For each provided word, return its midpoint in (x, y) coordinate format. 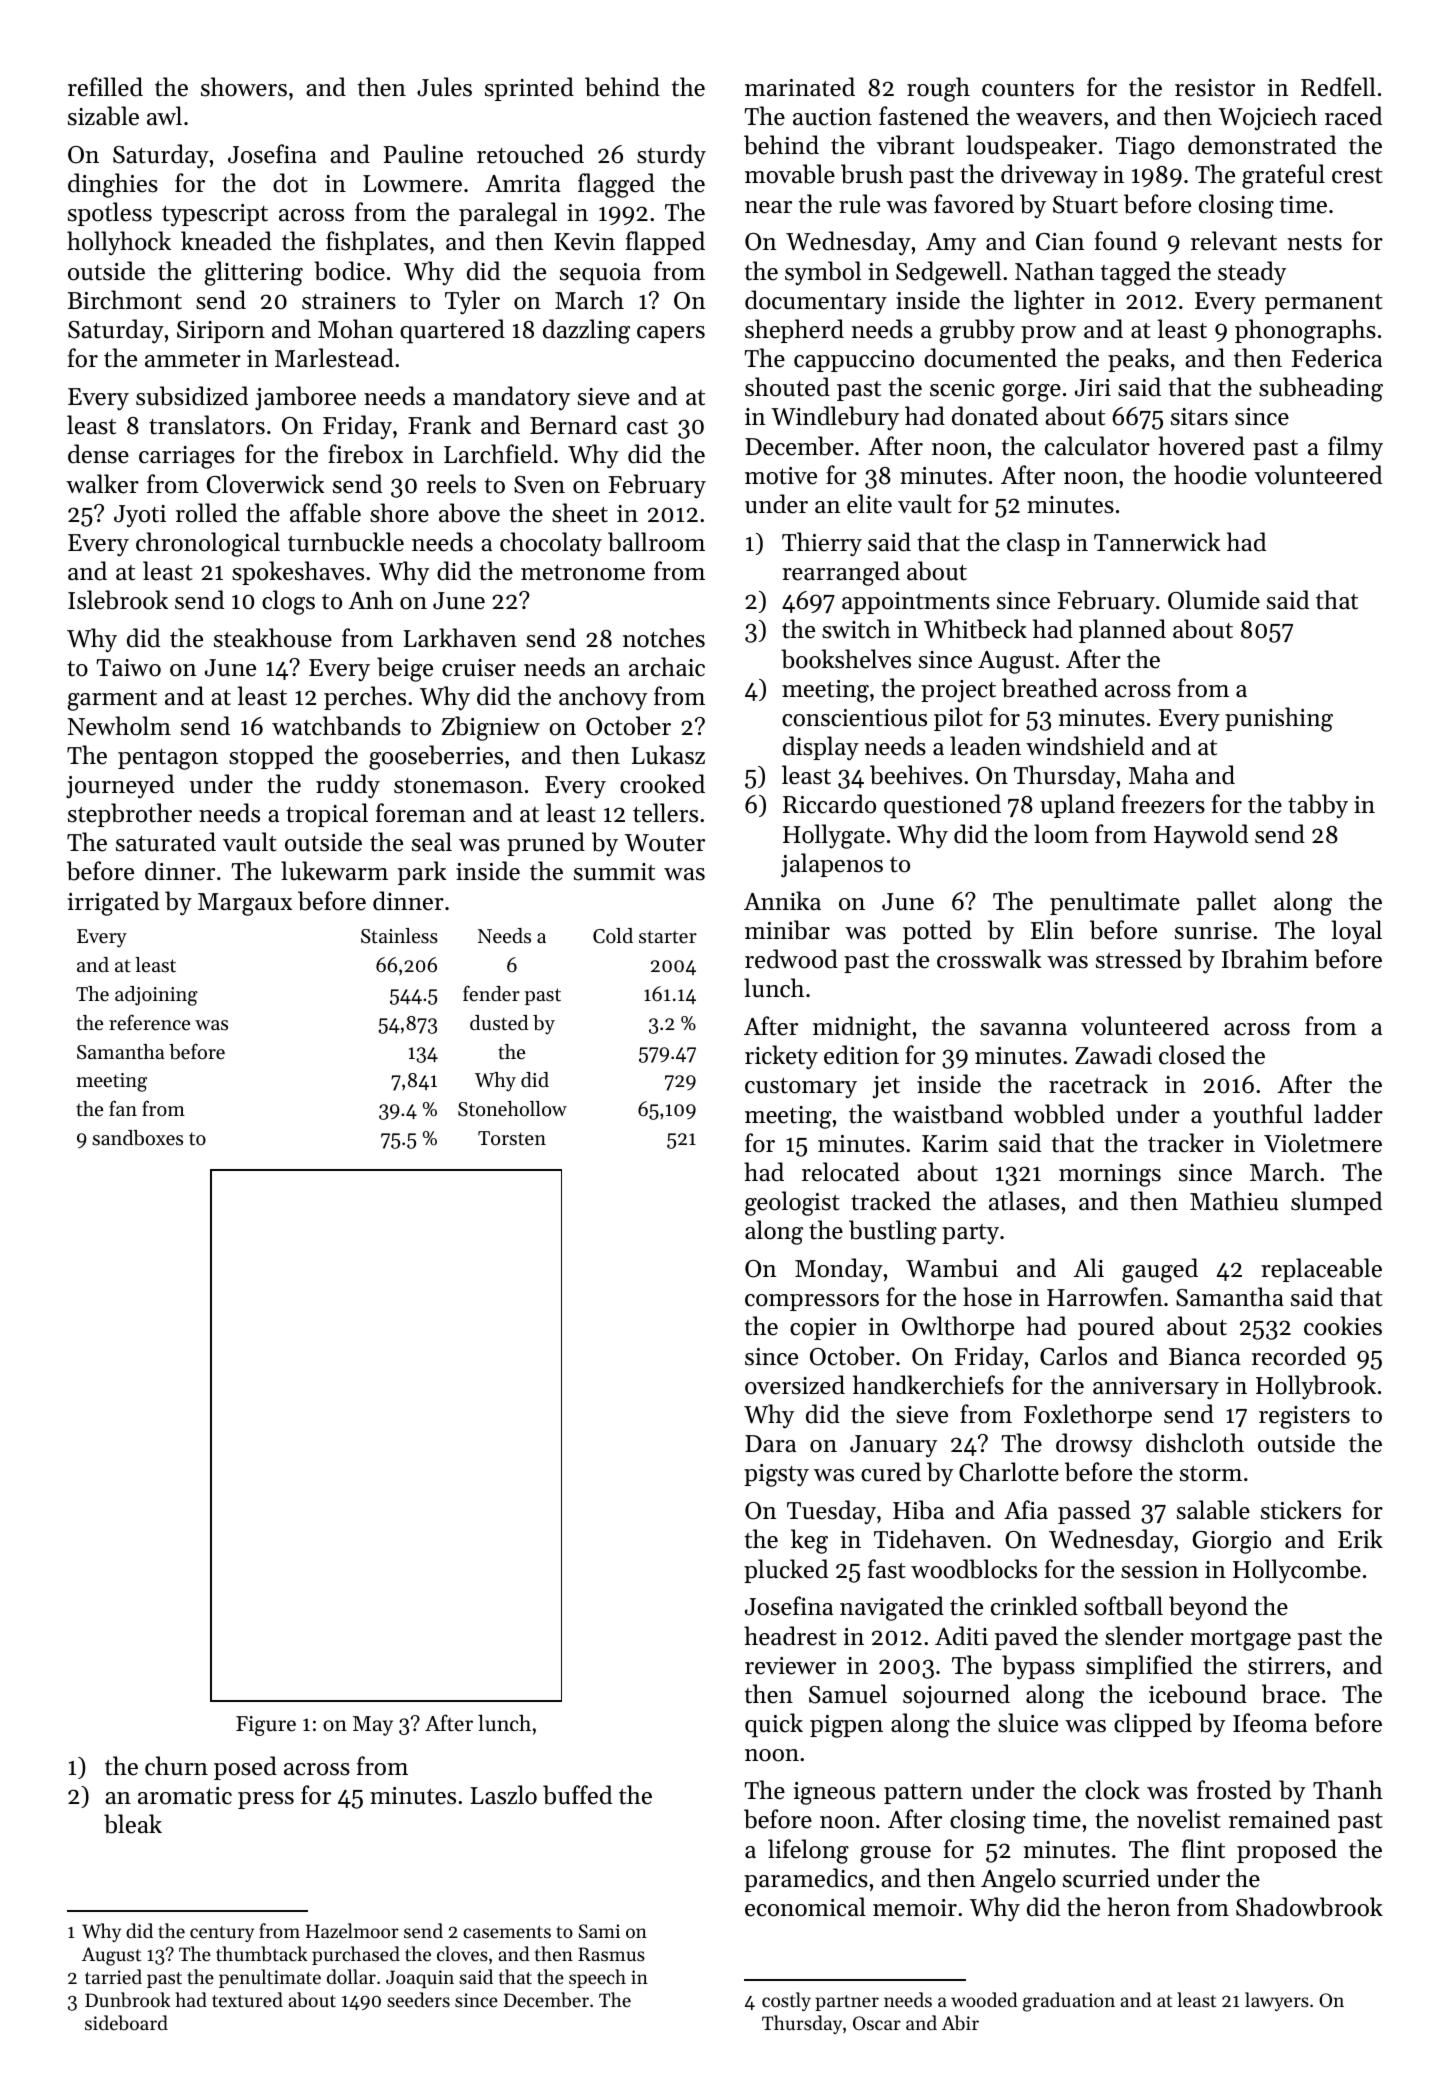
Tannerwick (1157, 542)
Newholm (119, 726)
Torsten (512, 1138)
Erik (1360, 1538)
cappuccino (854, 361)
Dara (770, 1443)
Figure (266, 1726)
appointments (916, 603)
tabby (1318, 806)
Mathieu (1234, 1201)
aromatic (185, 1796)
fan (123, 1108)
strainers (349, 301)
